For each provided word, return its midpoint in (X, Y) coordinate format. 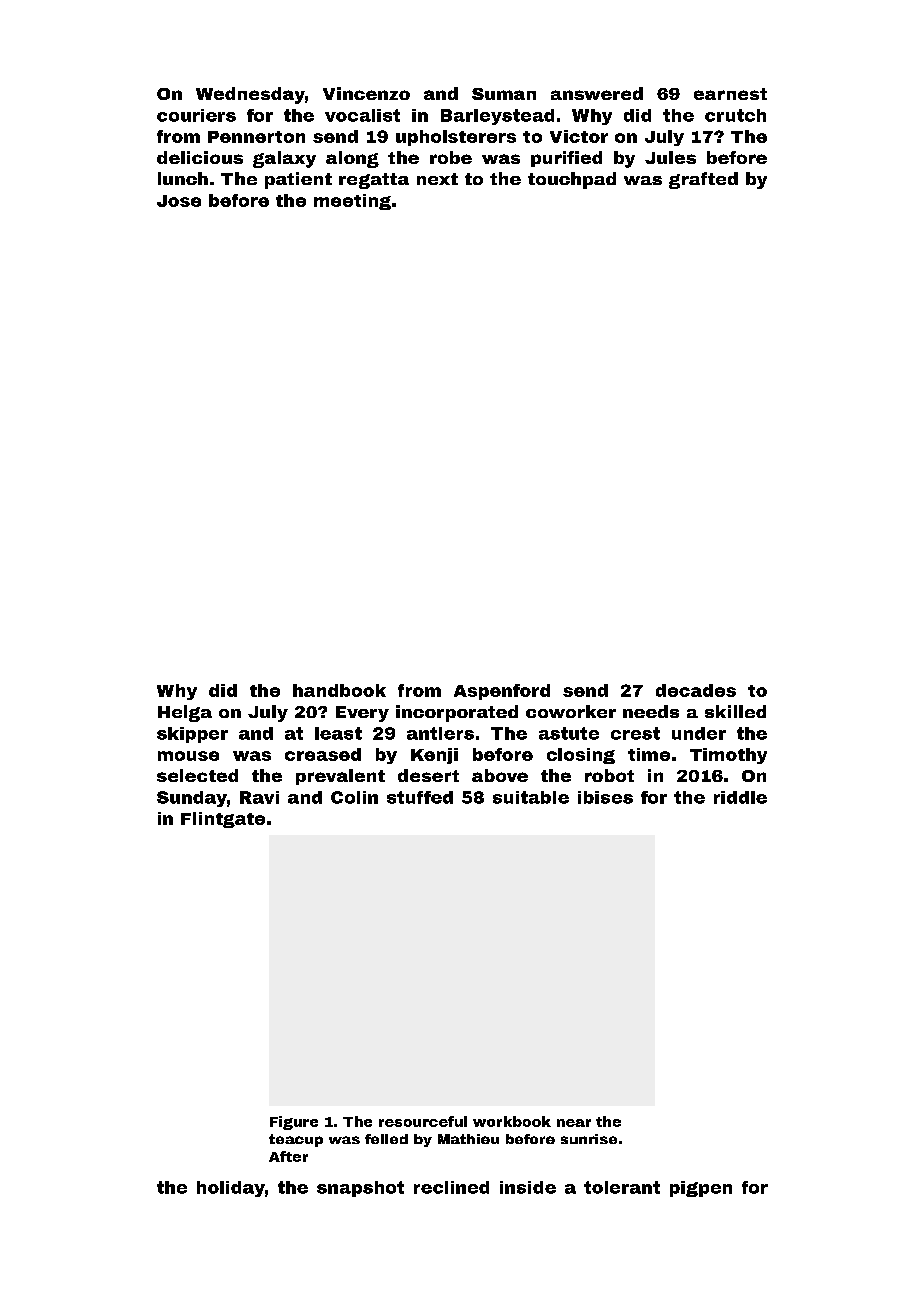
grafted (703, 180)
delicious (200, 157)
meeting (352, 202)
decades (696, 690)
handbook (339, 690)
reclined (451, 1187)
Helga (185, 713)
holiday (231, 1189)
